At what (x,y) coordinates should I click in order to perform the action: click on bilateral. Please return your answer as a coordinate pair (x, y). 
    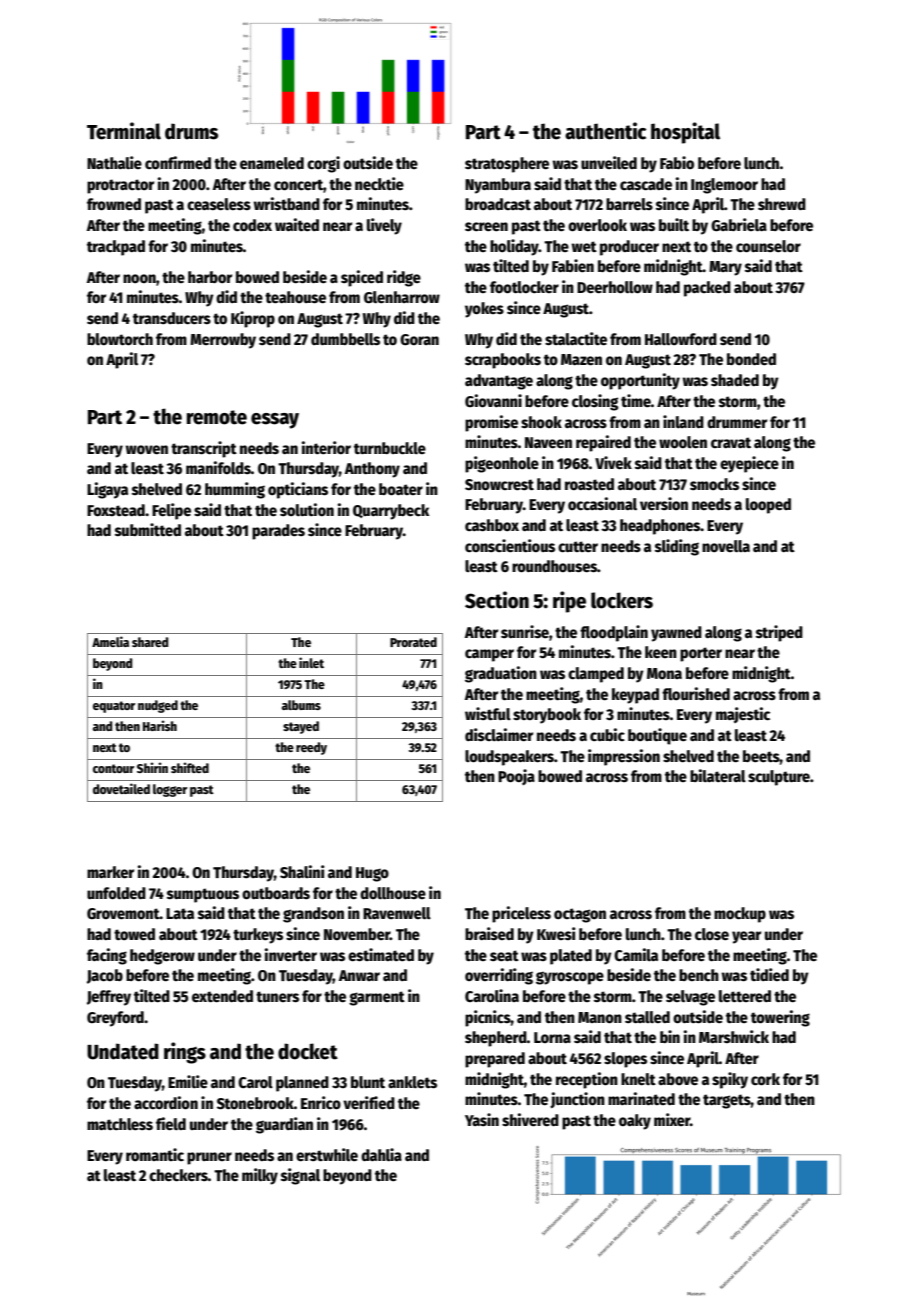
    Looking at the image, I should click on (718, 776).
